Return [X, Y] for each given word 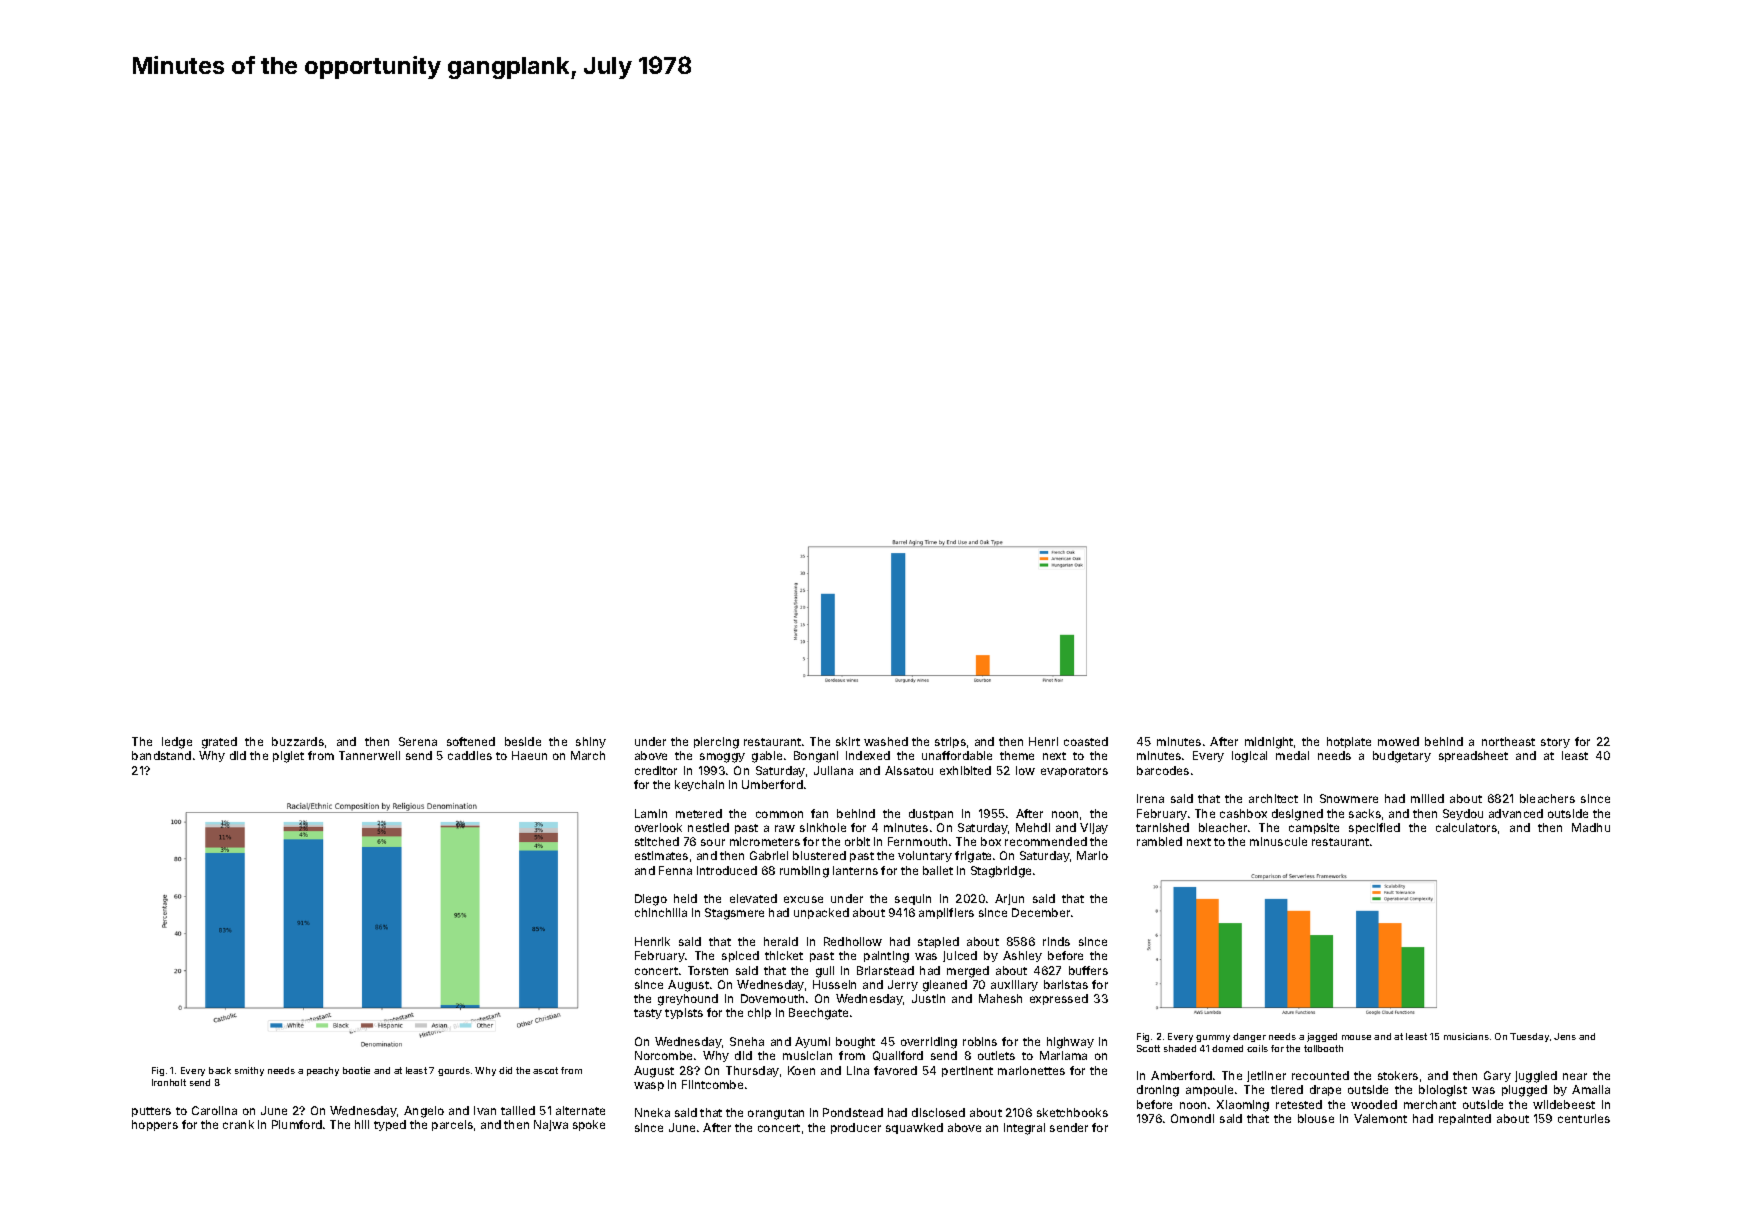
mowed [1398, 741]
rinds [1056, 941]
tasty [648, 1014]
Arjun [1009, 899]
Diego [651, 900]
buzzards [298, 741]
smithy [249, 1071]
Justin [928, 998]
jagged [1322, 1037]
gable [767, 757]
